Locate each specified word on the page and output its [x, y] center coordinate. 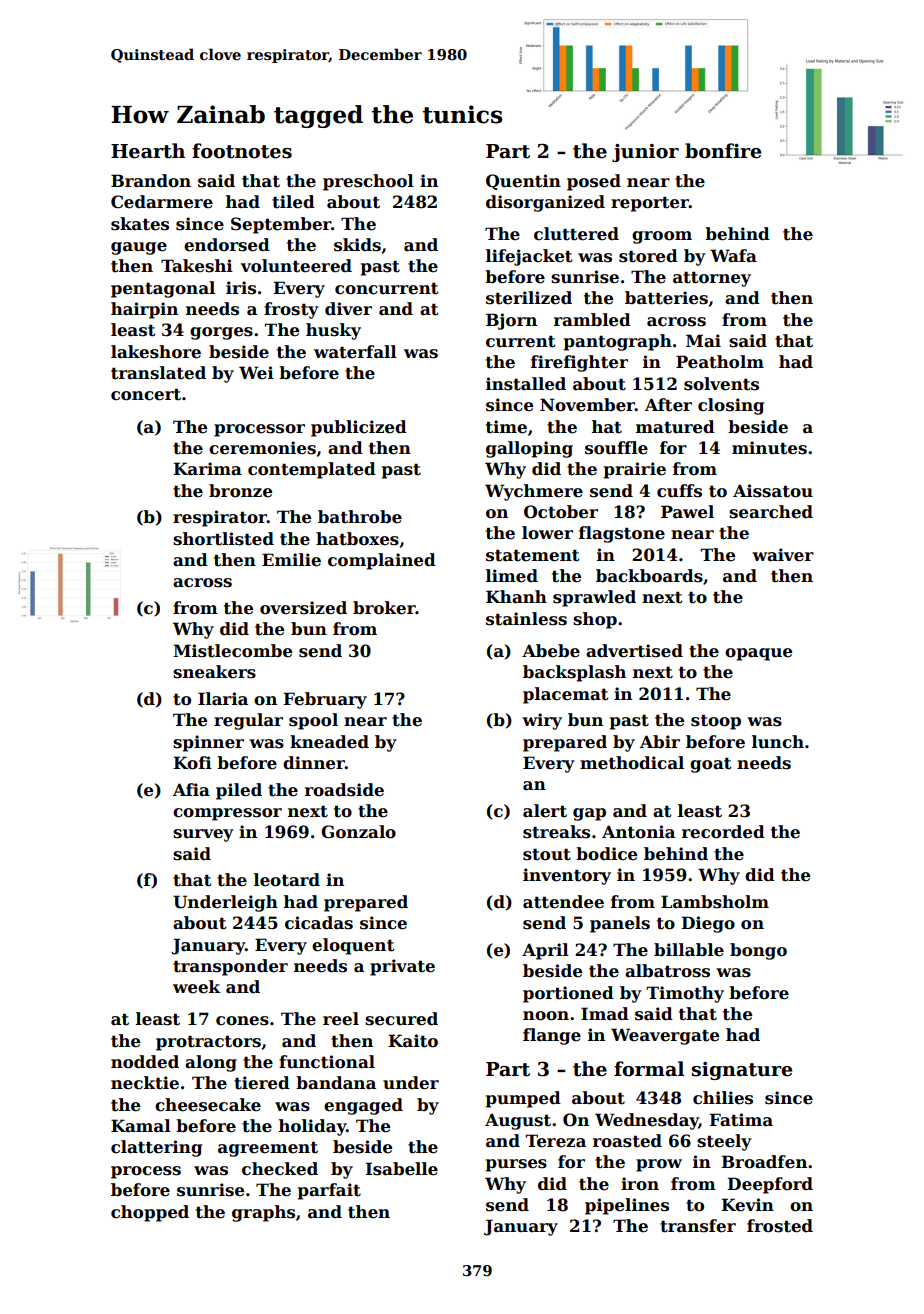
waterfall [355, 352]
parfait [329, 1191]
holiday [312, 1127]
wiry [542, 721]
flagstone [622, 534]
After [668, 405]
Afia [191, 790]
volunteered [296, 266]
